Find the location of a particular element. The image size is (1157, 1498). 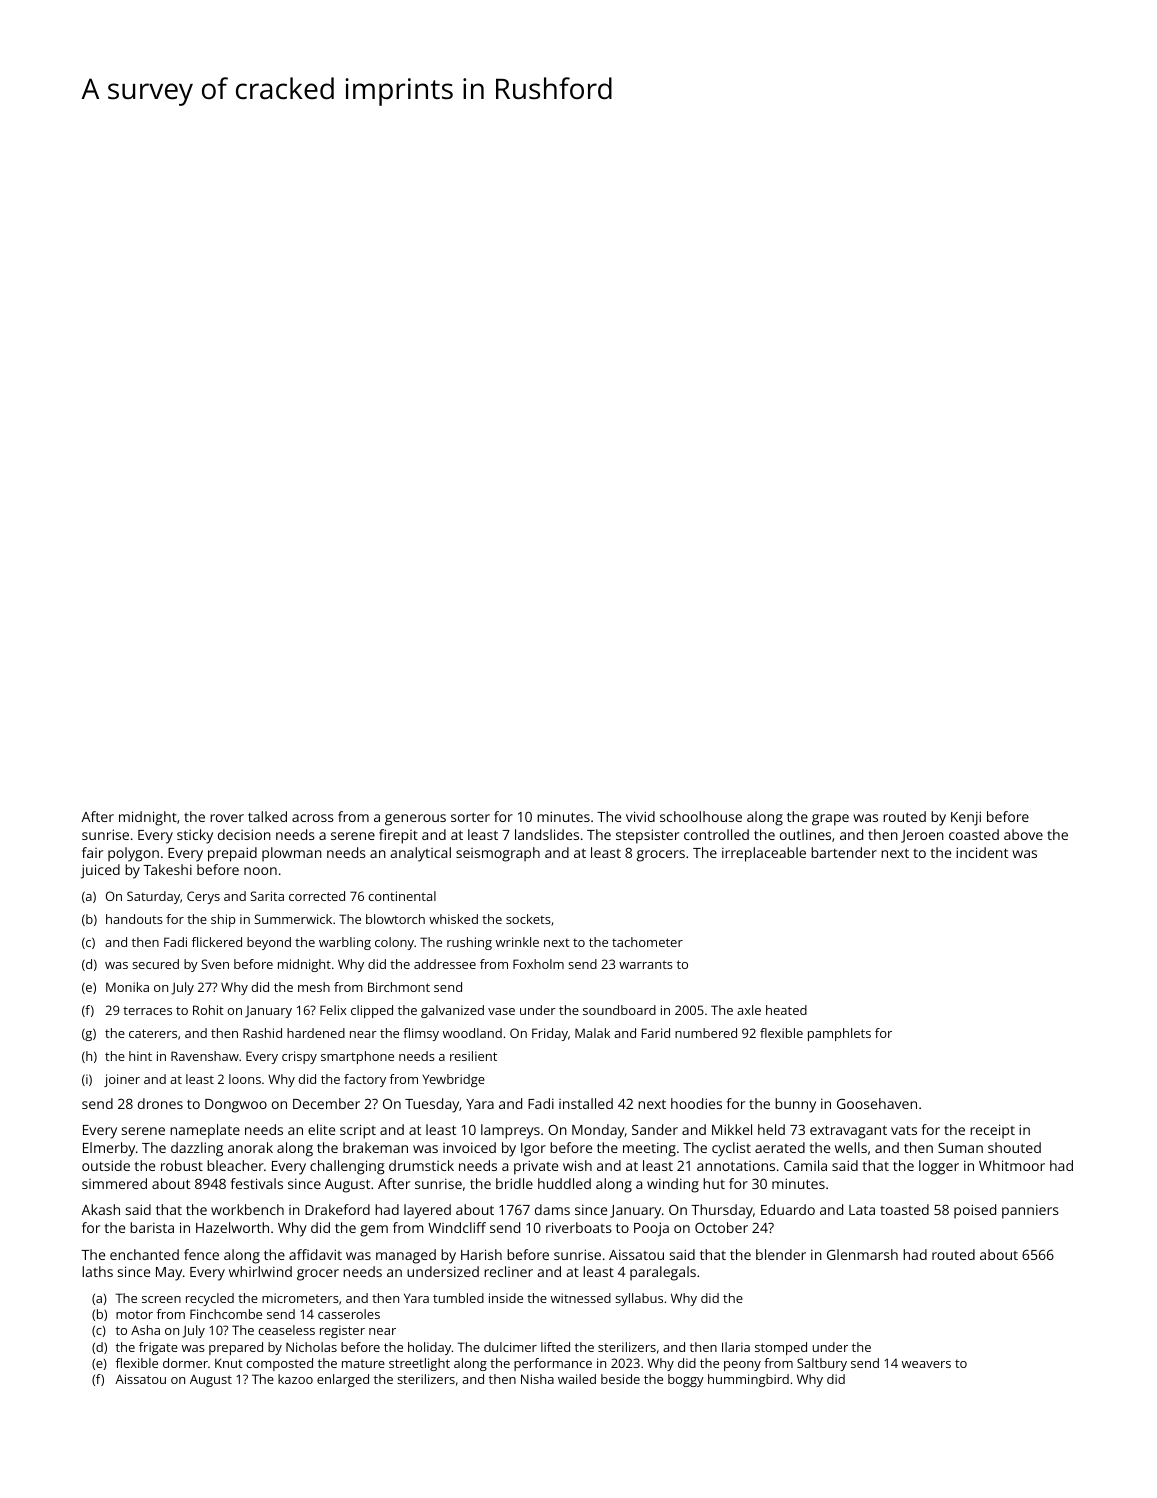

rover is located at coordinates (227, 818).
